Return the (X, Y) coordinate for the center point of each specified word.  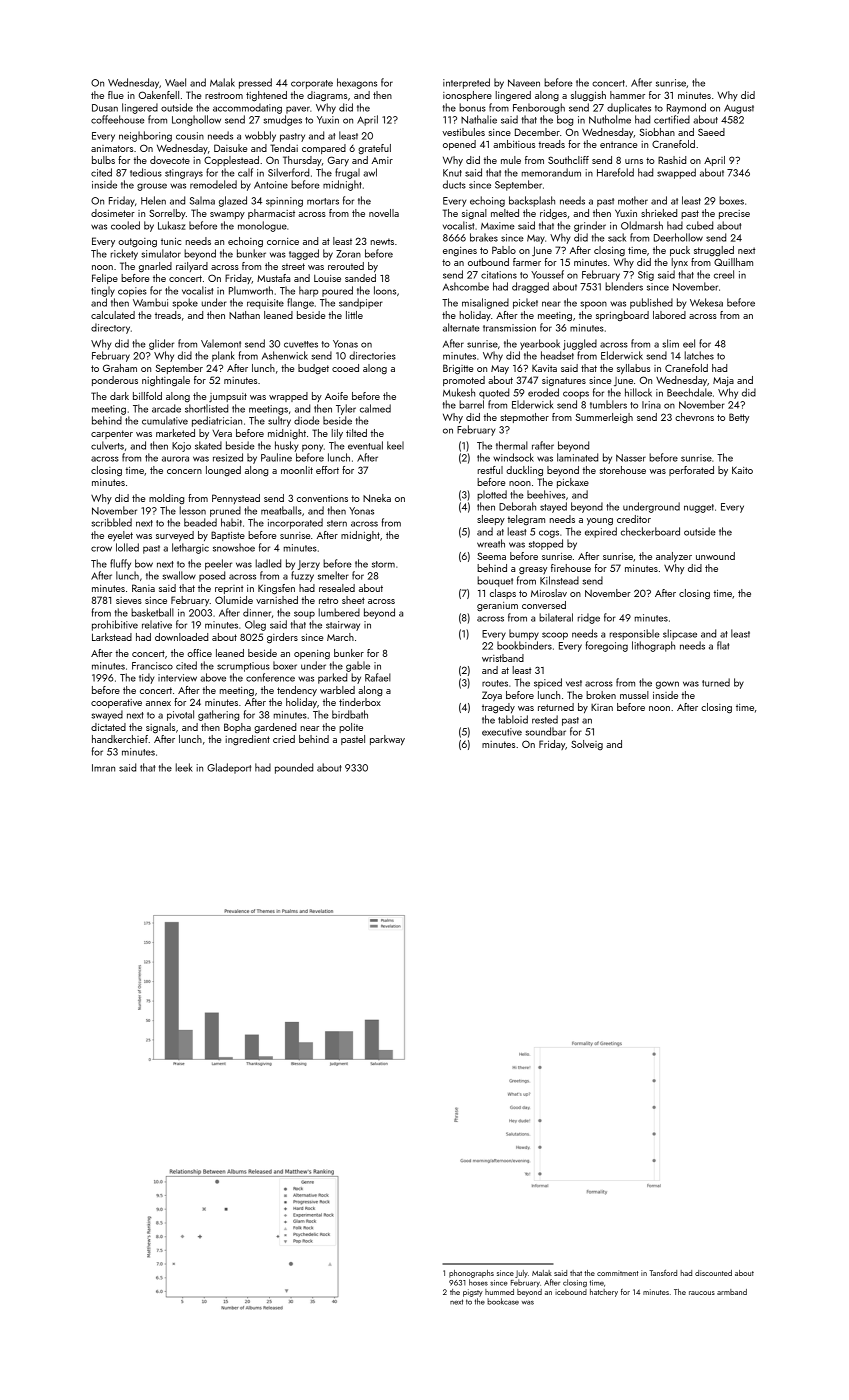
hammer (627, 95)
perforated (691, 471)
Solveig (587, 745)
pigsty (473, 1293)
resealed (337, 588)
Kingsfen (276, 589)
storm (383, 564)
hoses (478, 1282)
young (600, 522)
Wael (175, 82)
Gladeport (229, 768)
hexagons (357, 83)
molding (166, 499)
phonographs (471, 1274)
